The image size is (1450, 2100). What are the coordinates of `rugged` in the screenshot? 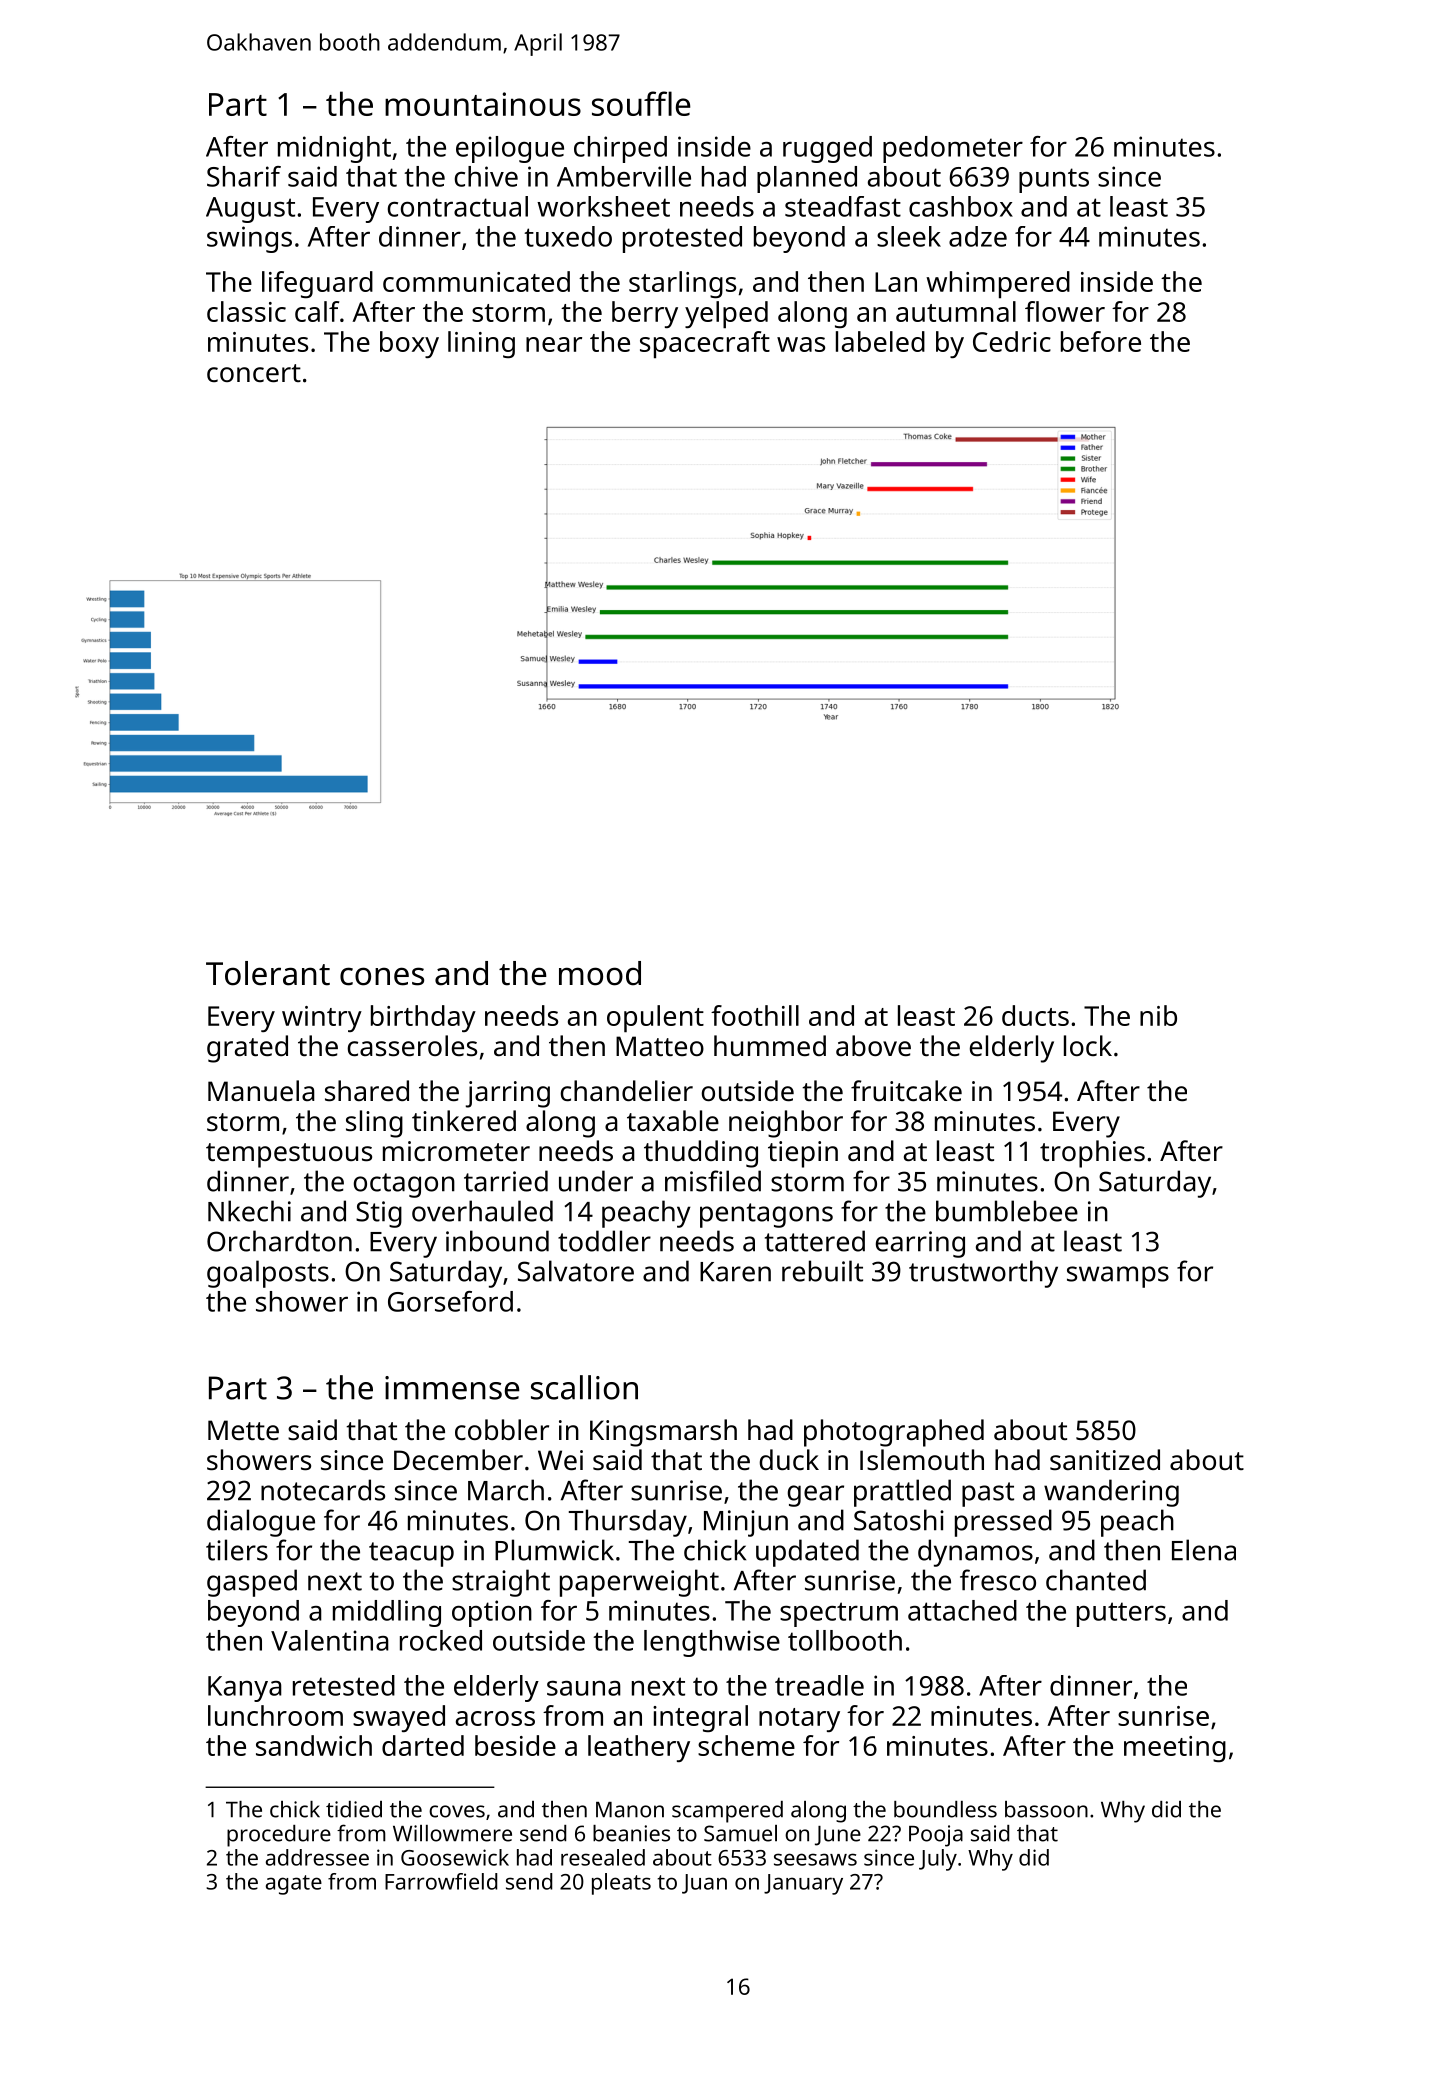 It's located at (827, 149).
